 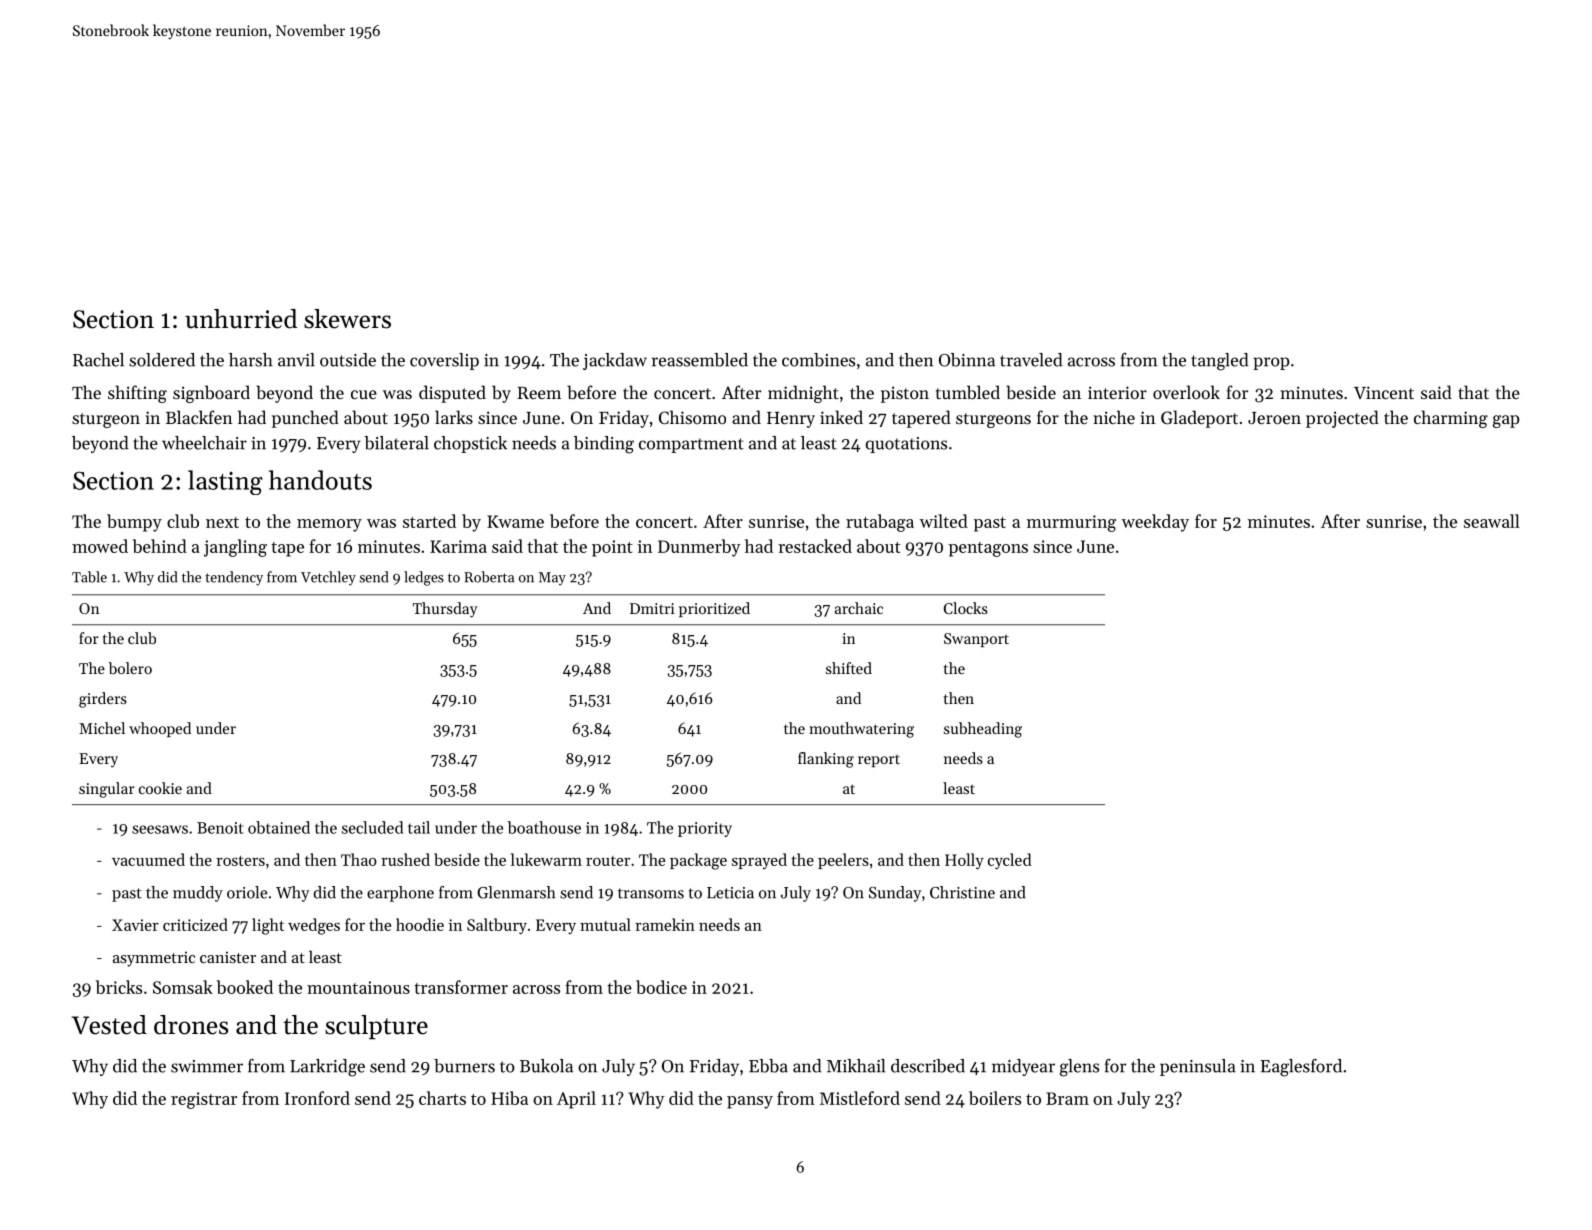 What do you see at coordinates (207, 1066) in the document?
I see `swimmer` at bounding box center [207, 1066].
